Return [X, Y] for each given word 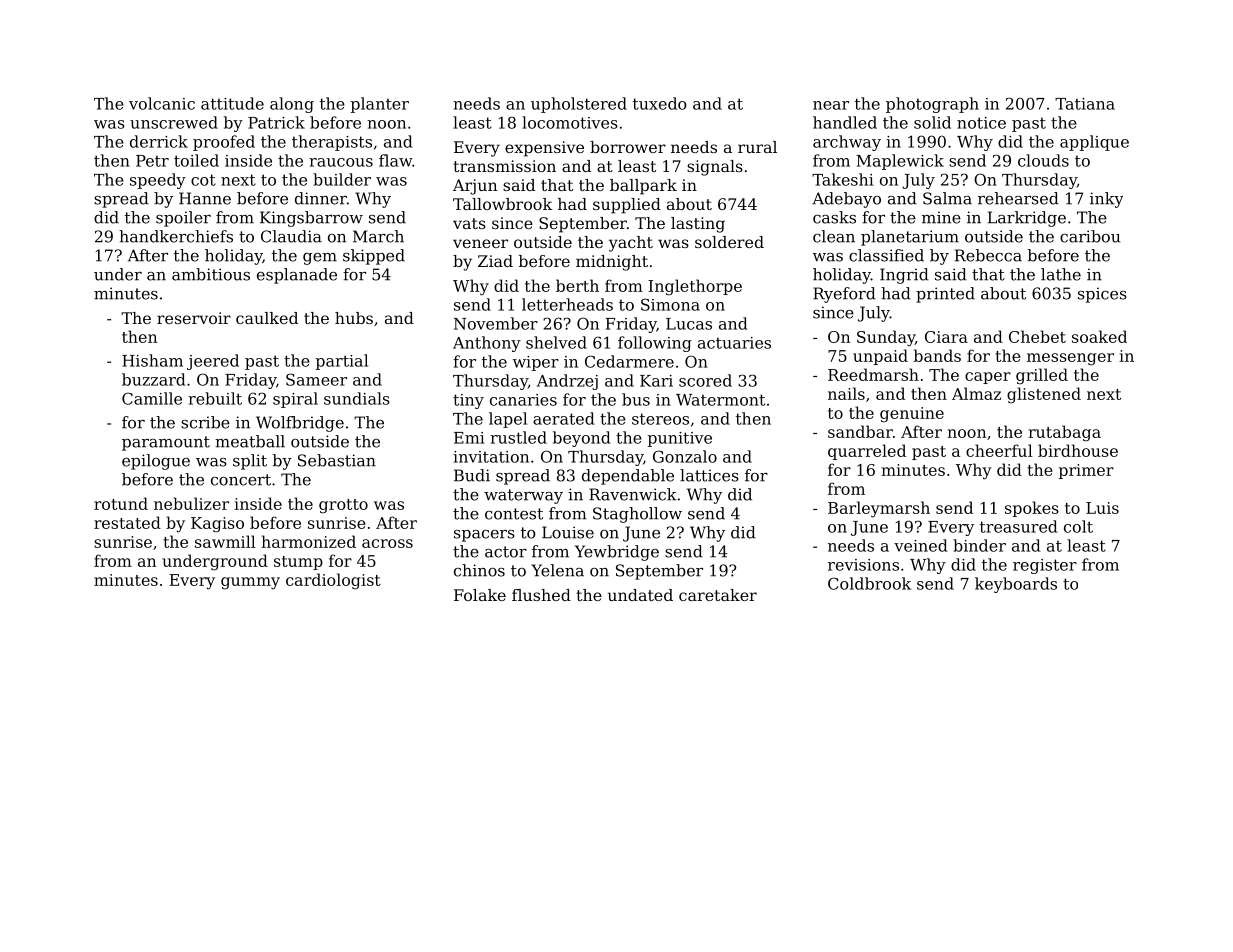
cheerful [999, 450]
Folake [480, 595]
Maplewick [900, 162]
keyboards [1016, 585]
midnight [612, 263]
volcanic [162, 103]
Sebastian [337, 460]
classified [886, 255]
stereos [660, 419]
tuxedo [660, 103]
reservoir [194, 318]
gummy [250, 583]
